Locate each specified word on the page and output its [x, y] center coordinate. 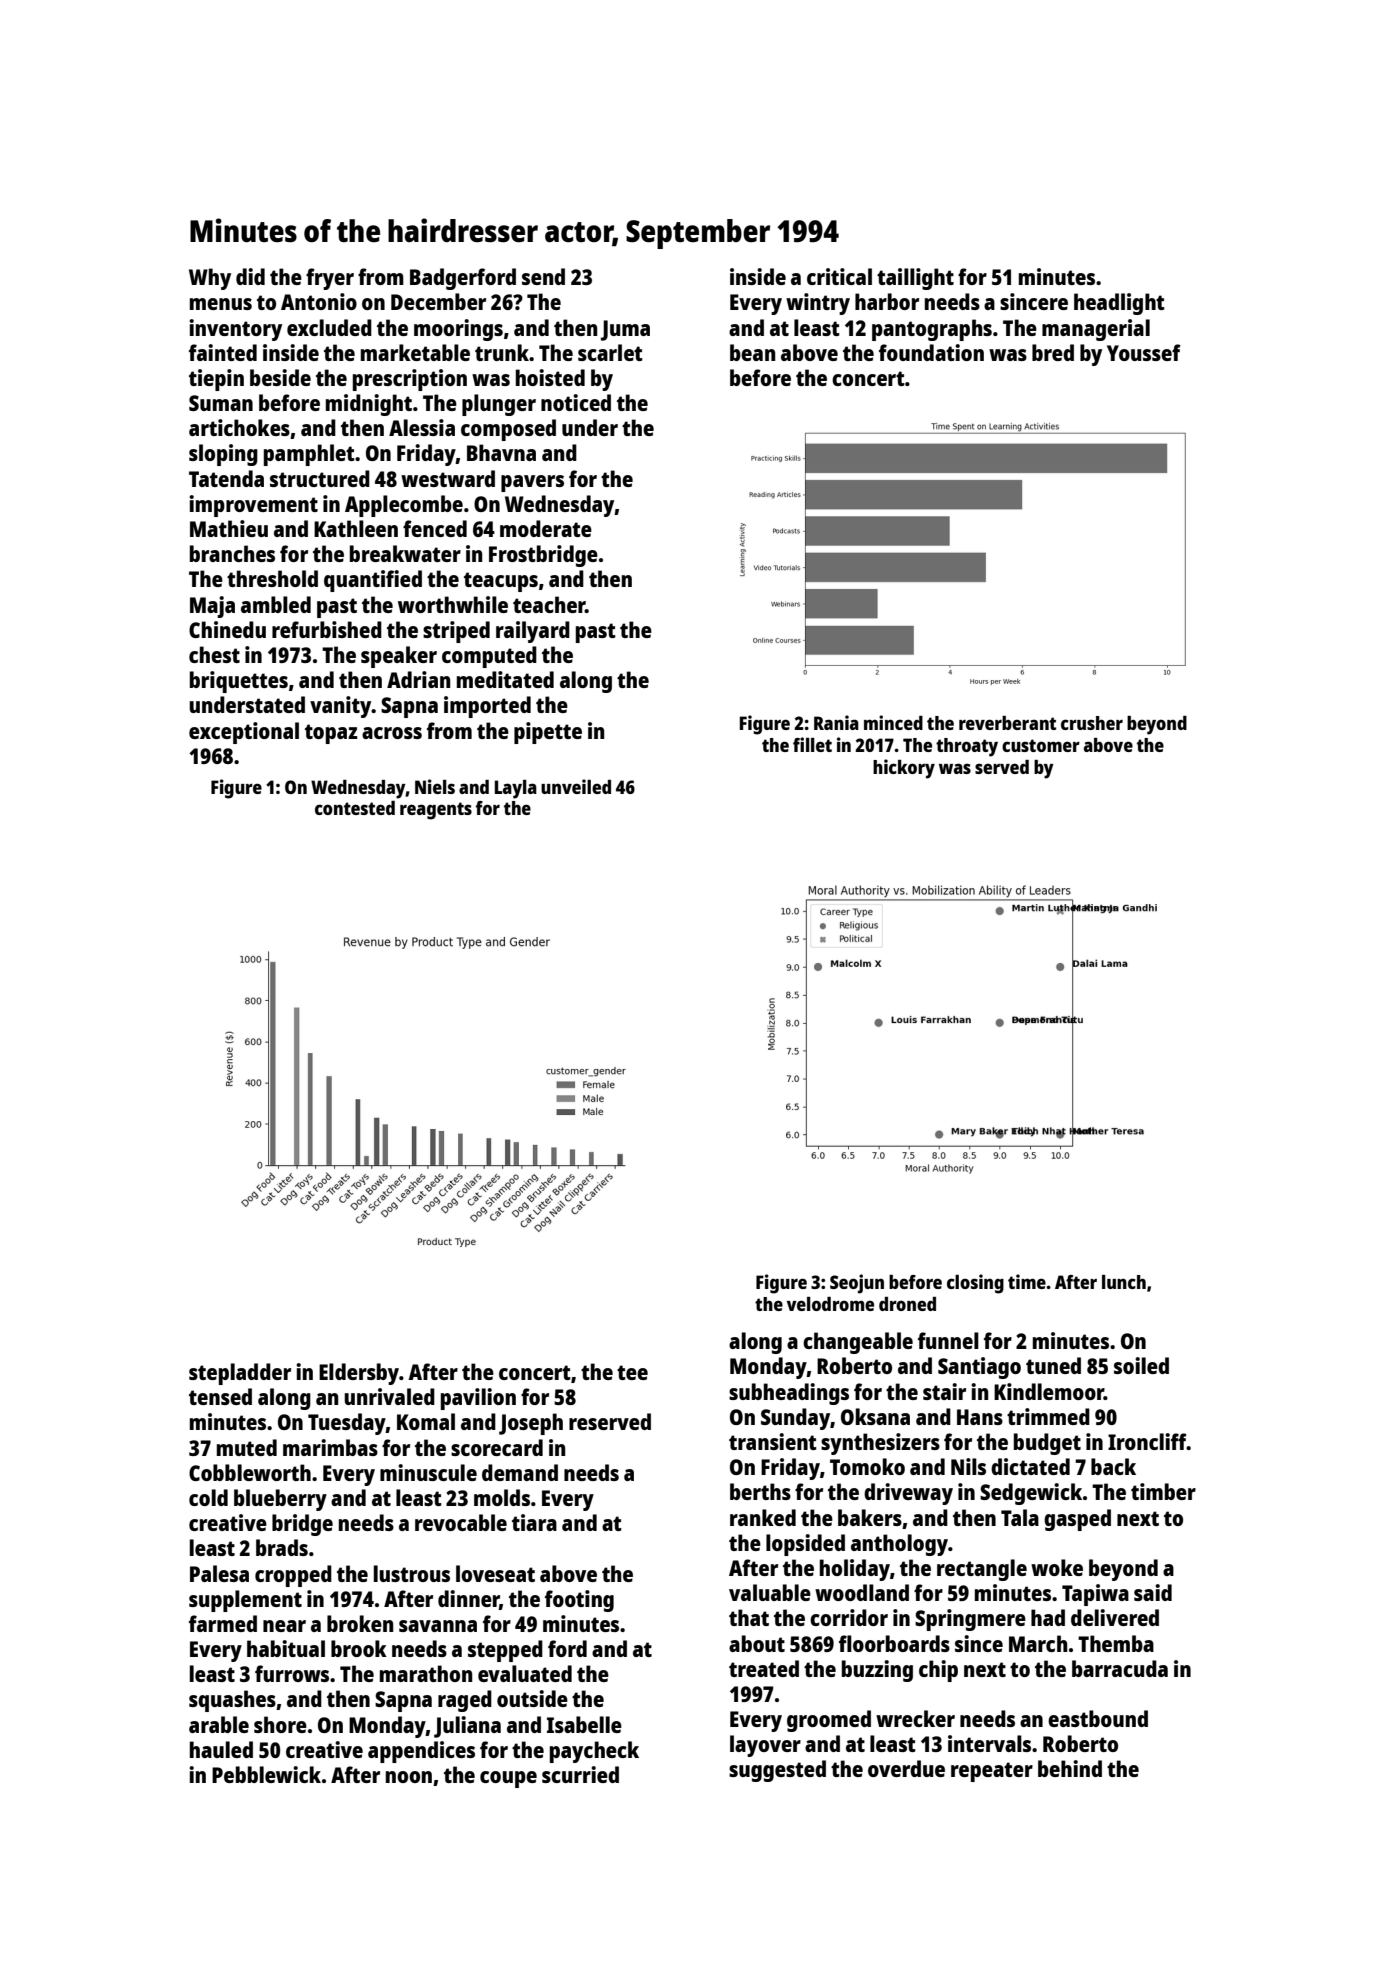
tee [632, 1372]
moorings [458, 330]
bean [752, 352]
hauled [221, 1749]
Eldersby [359, 1374]
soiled [1141, 1365]
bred [1053, 352]
